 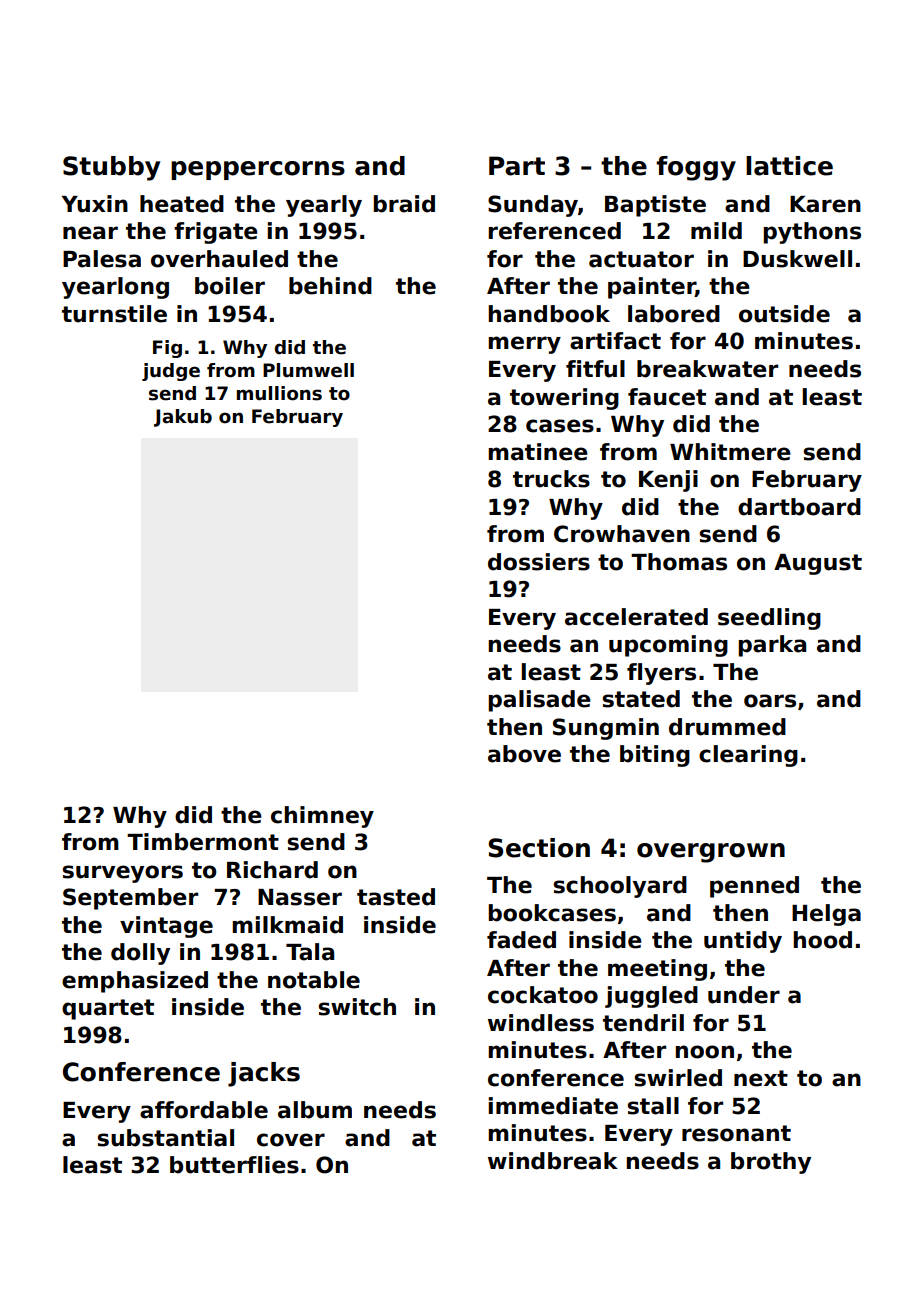 What do you see at coordinates (203, 842) in the page?
I see `Timbermont` at bounding box center [203, 842].
